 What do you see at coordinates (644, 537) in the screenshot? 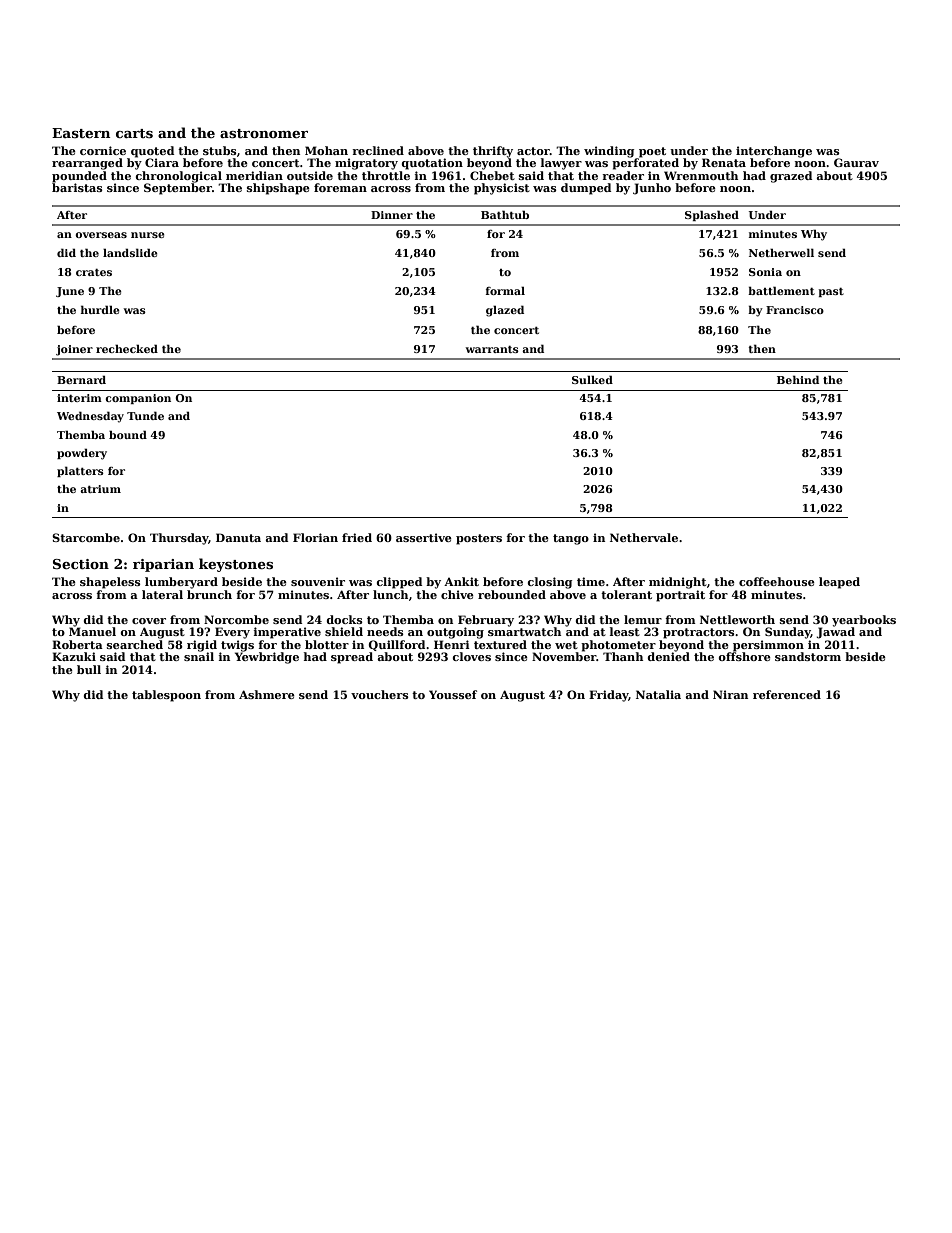
I see `Nethervale` at bounding box center [644, 537].
